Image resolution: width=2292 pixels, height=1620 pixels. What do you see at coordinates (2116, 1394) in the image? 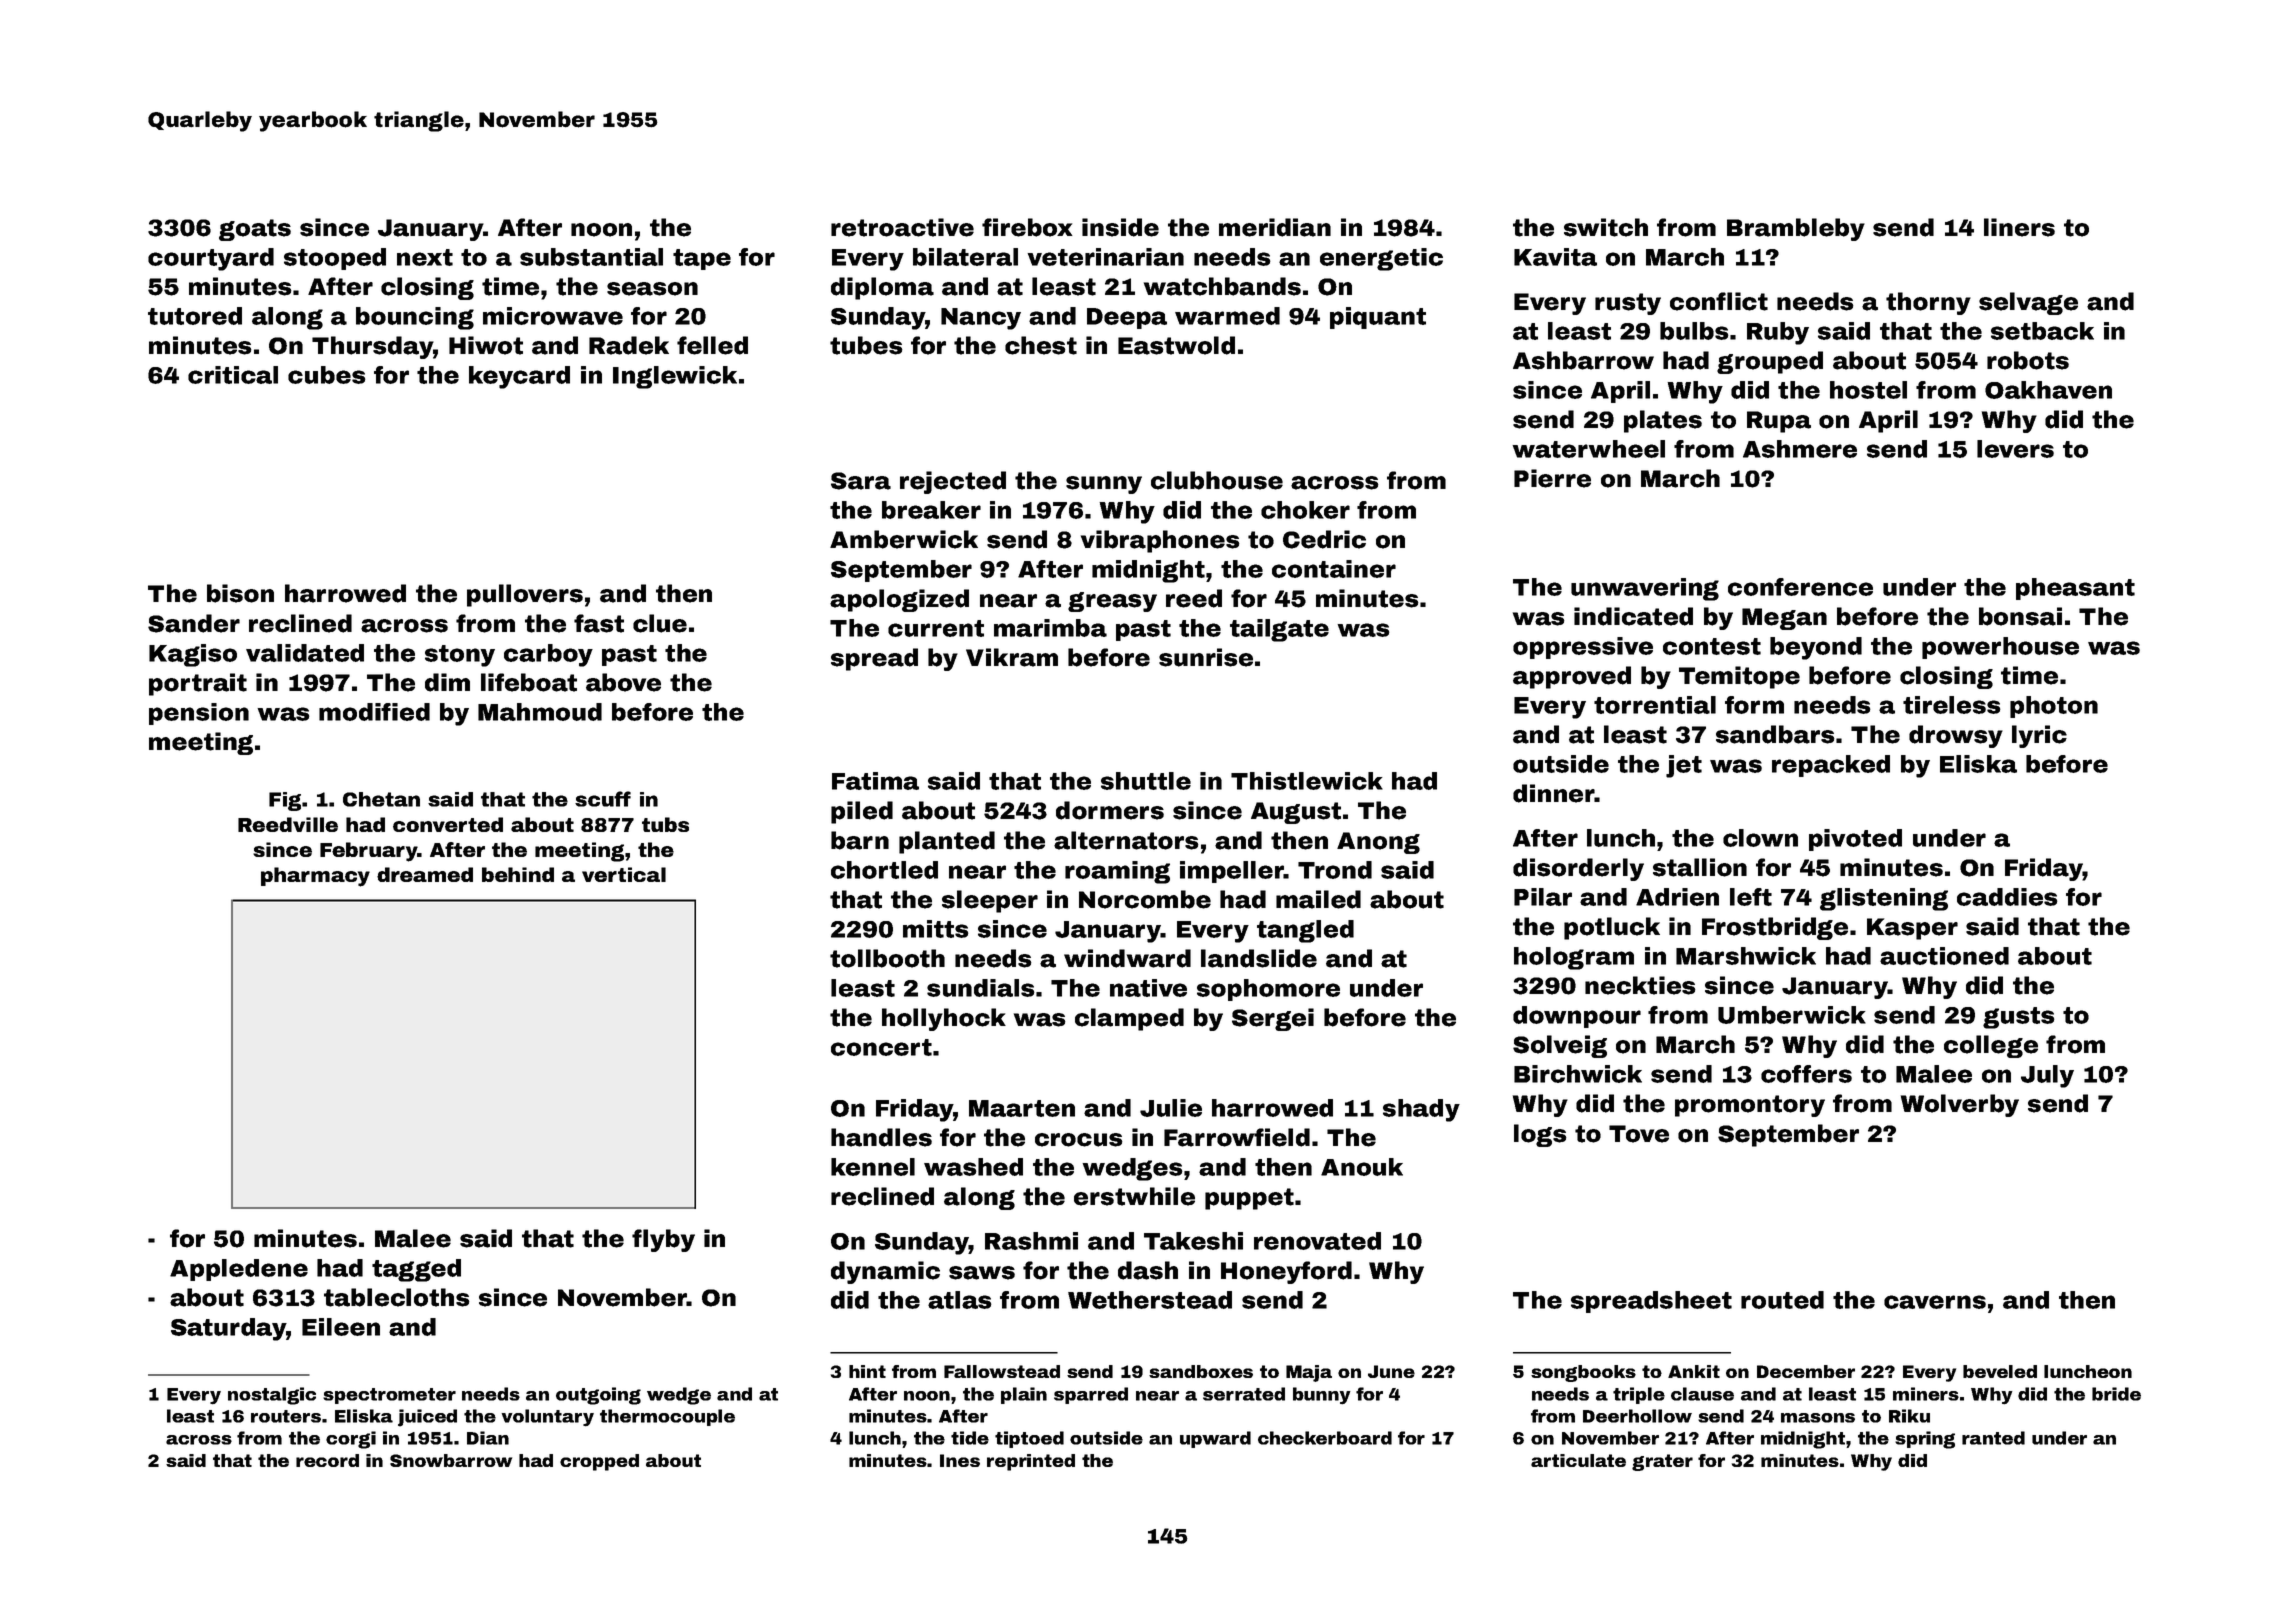
I see `bride` at bounding box center [2116, 1394].
